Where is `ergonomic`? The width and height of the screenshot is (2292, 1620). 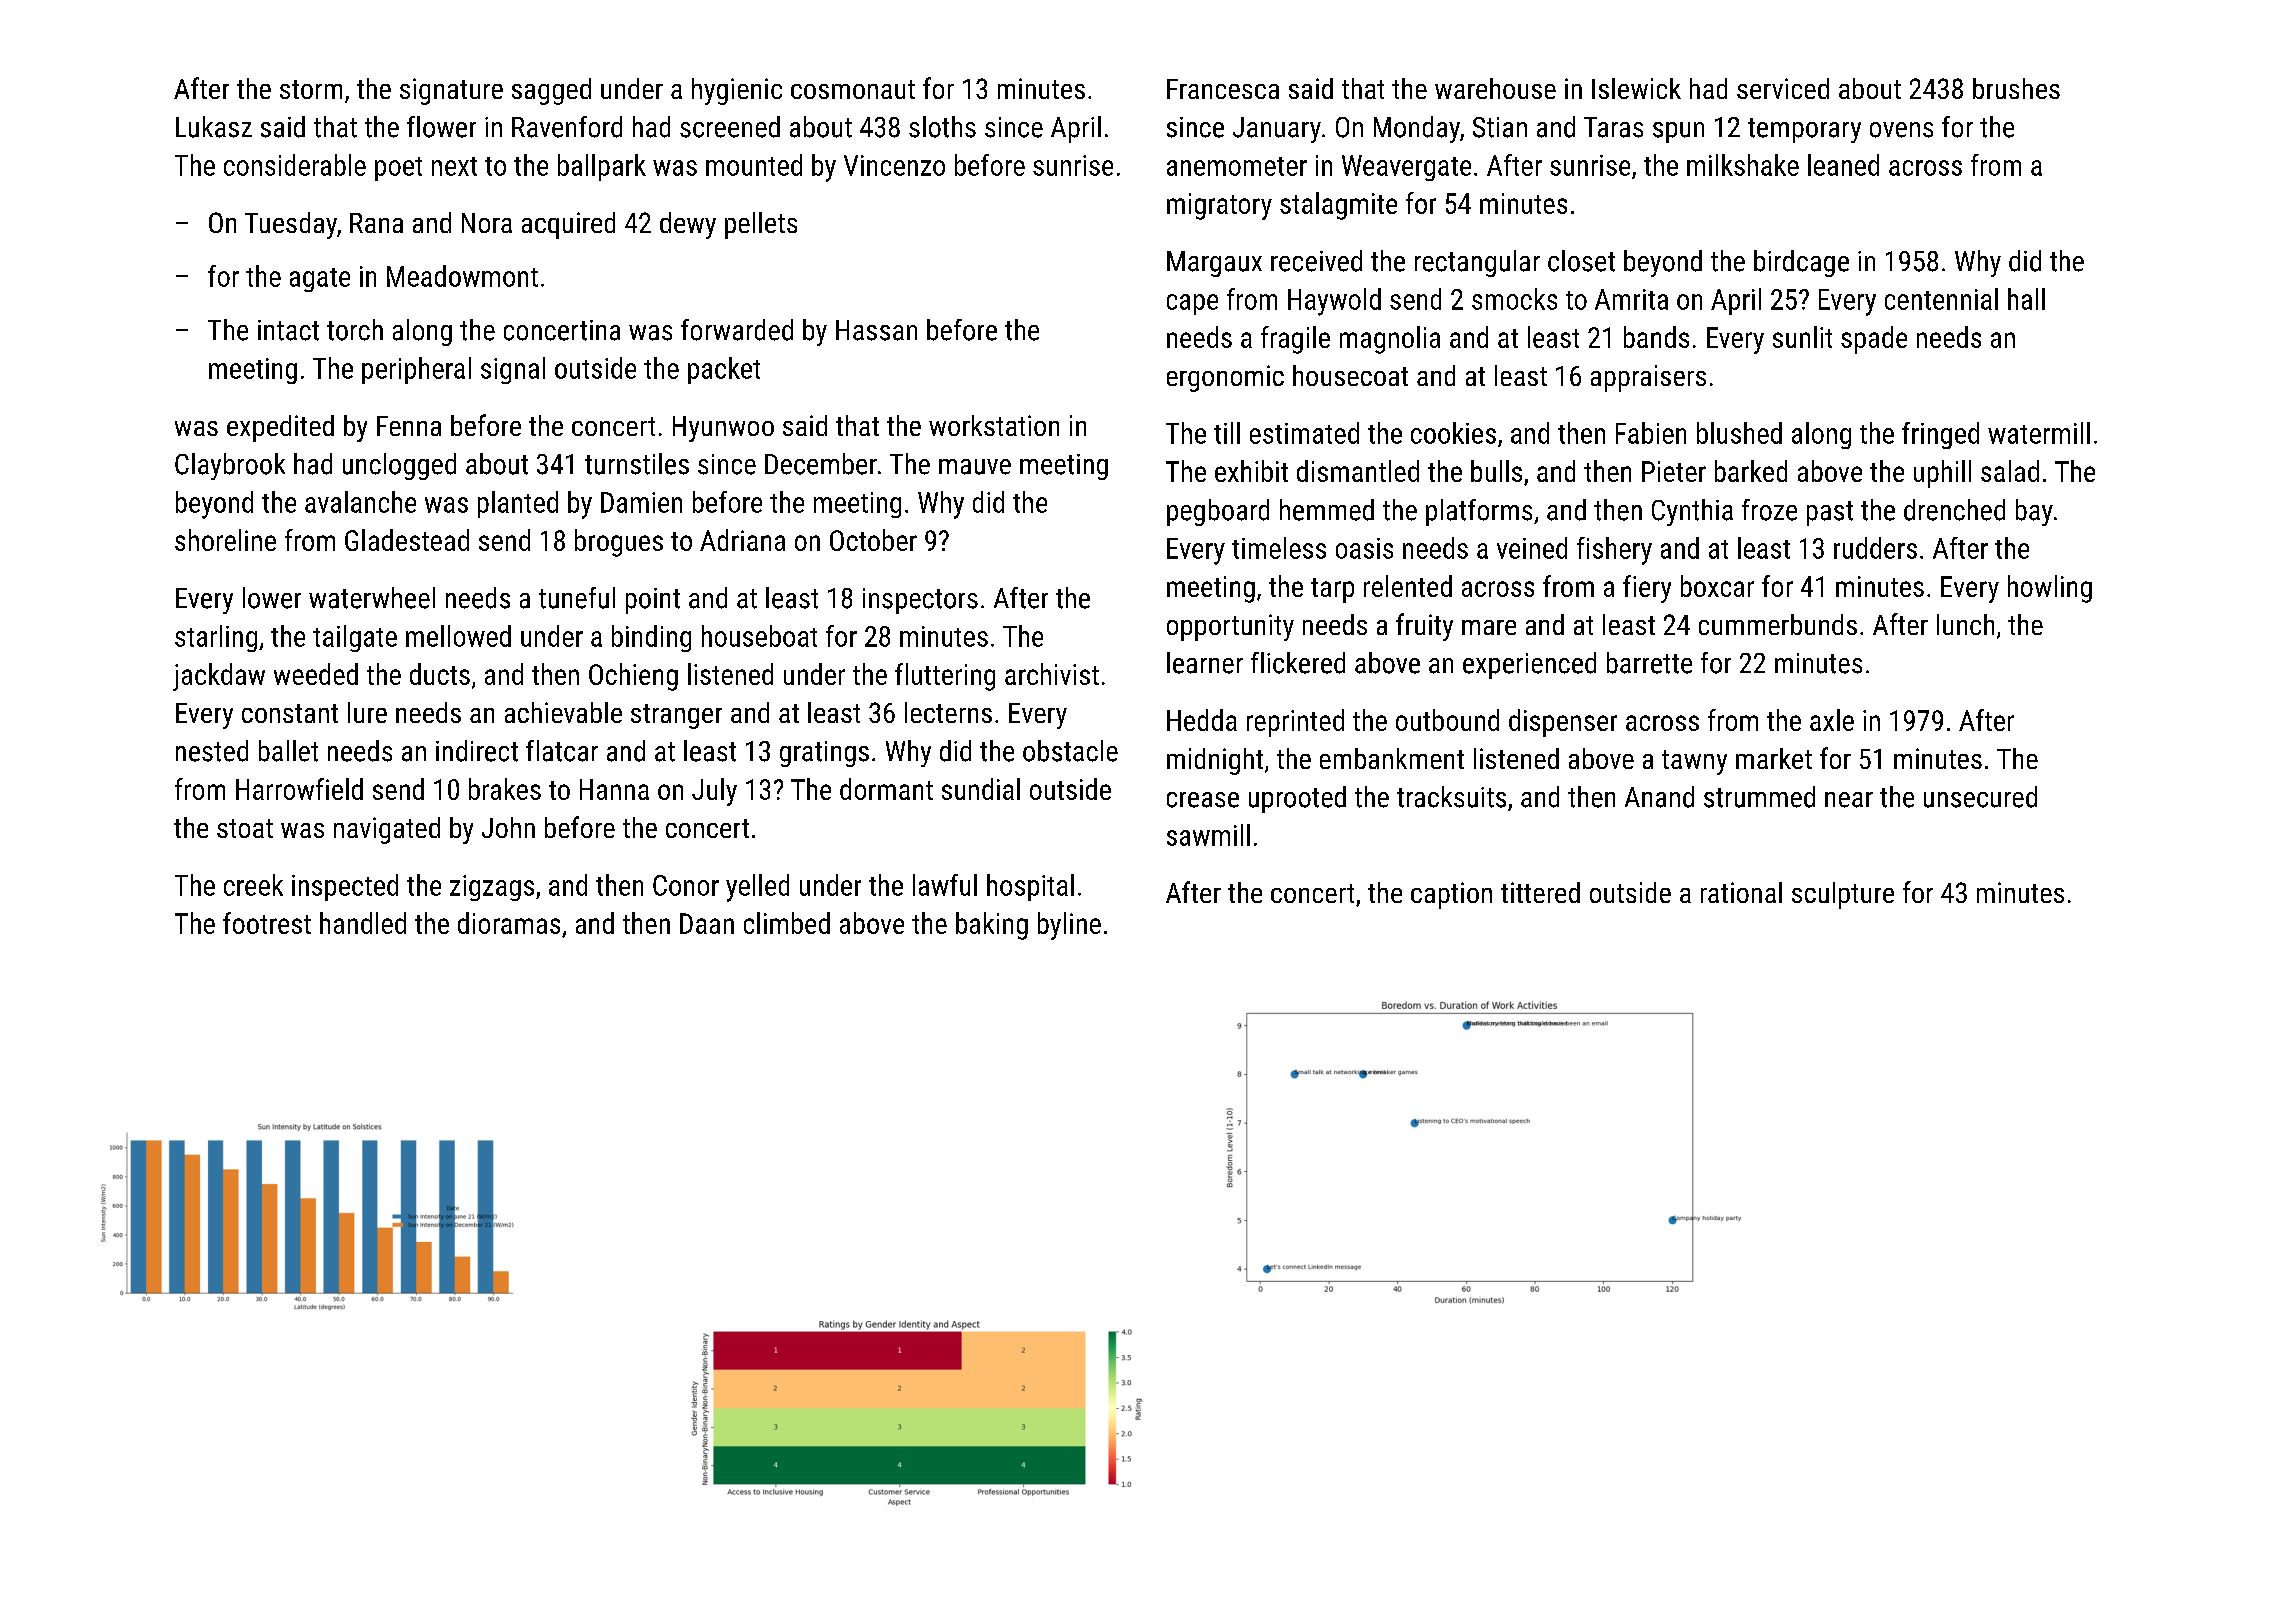 ergonomic is located at coordinates (1225, 378).
